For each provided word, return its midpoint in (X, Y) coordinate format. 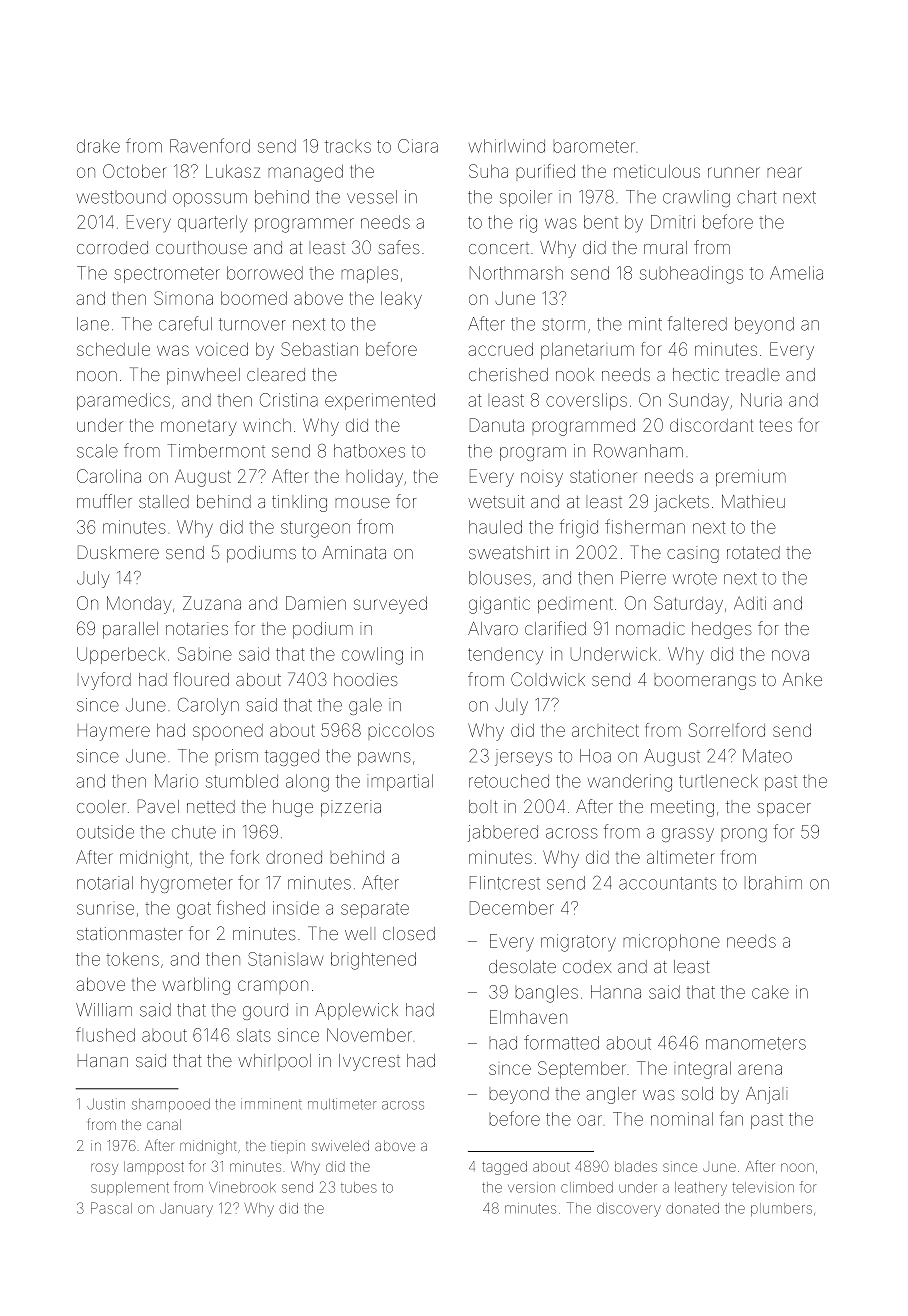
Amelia (796, 273)
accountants (668, 883)
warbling (196, 986)
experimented (380, 401)
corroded (112, 247)
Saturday (688, 605)
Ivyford (106, 681)
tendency (505, 656)
